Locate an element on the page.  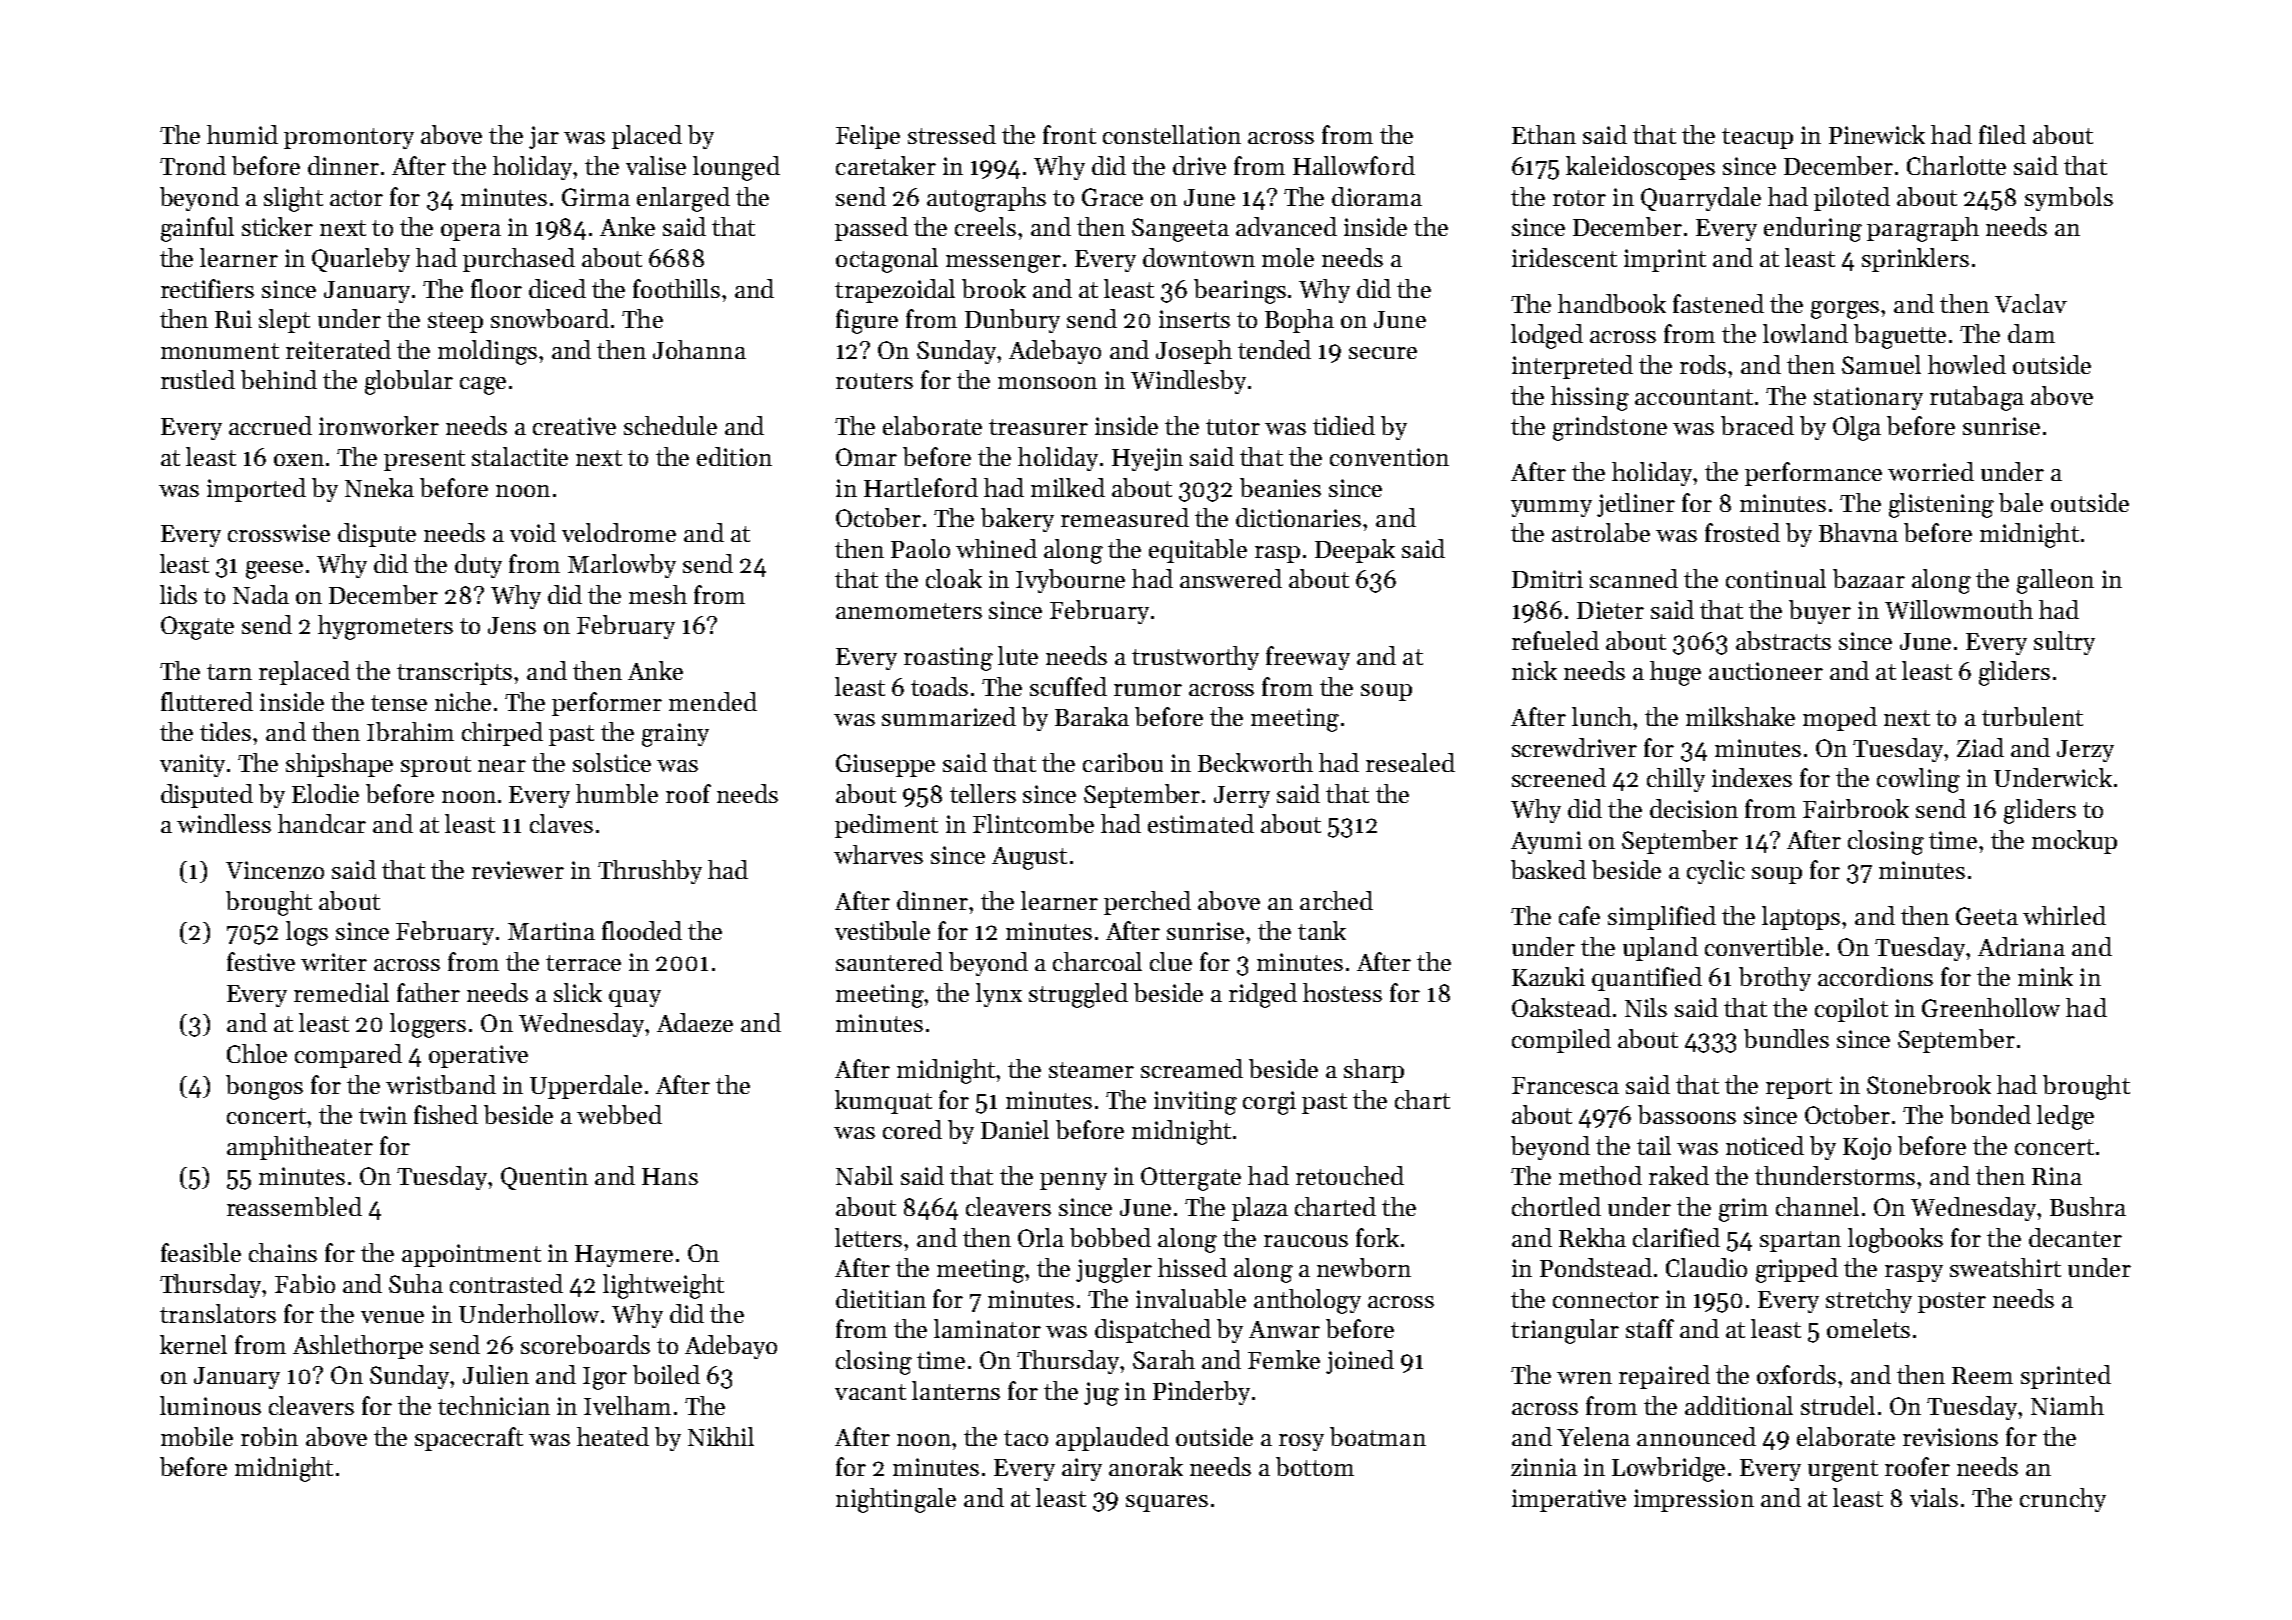
Hallowford is located at coordinates (1354, 165).
